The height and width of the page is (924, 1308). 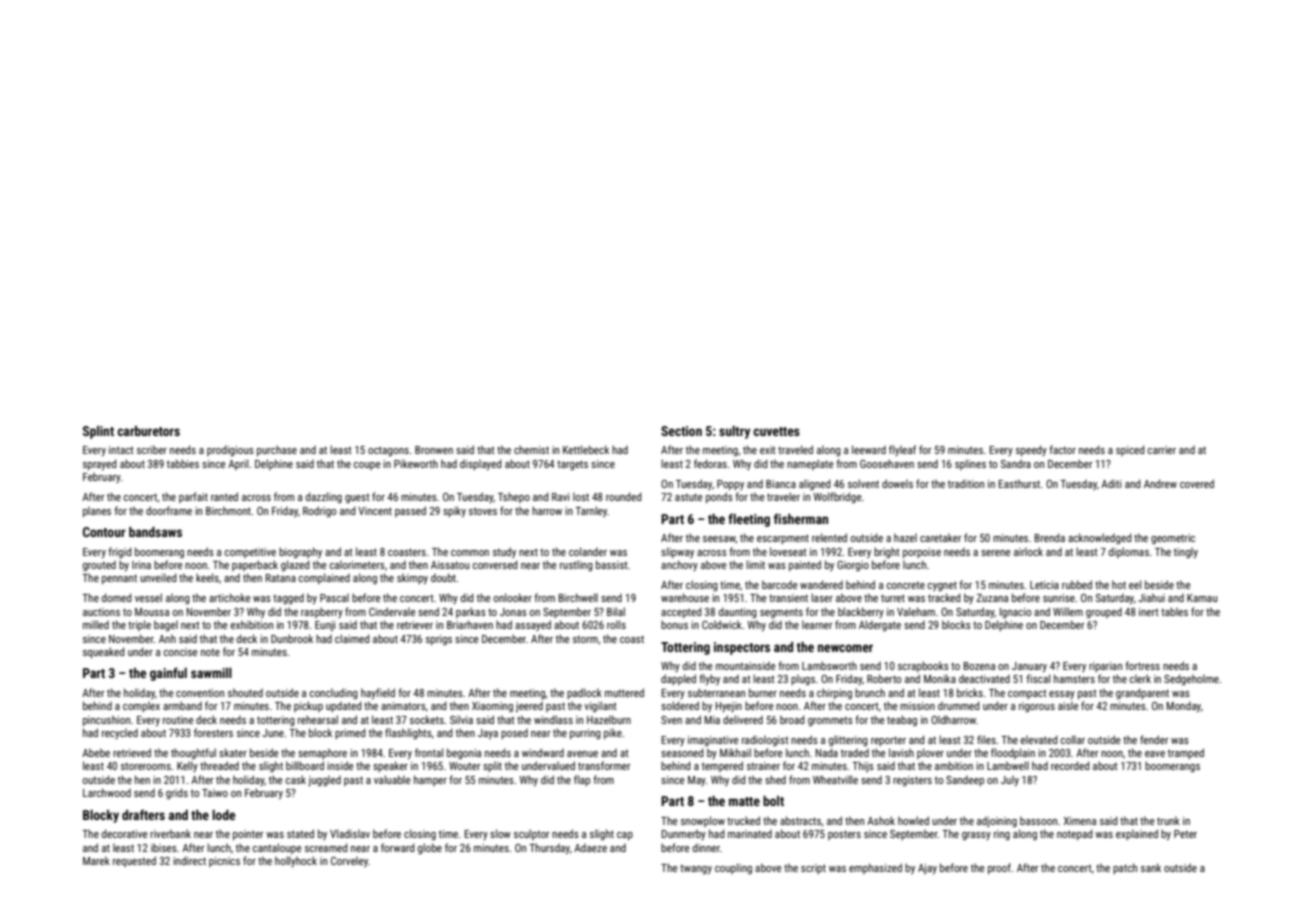 What do you see at coordinates (584, 693) in the page?
I see `padlock` at bounding box center [584, 693].
